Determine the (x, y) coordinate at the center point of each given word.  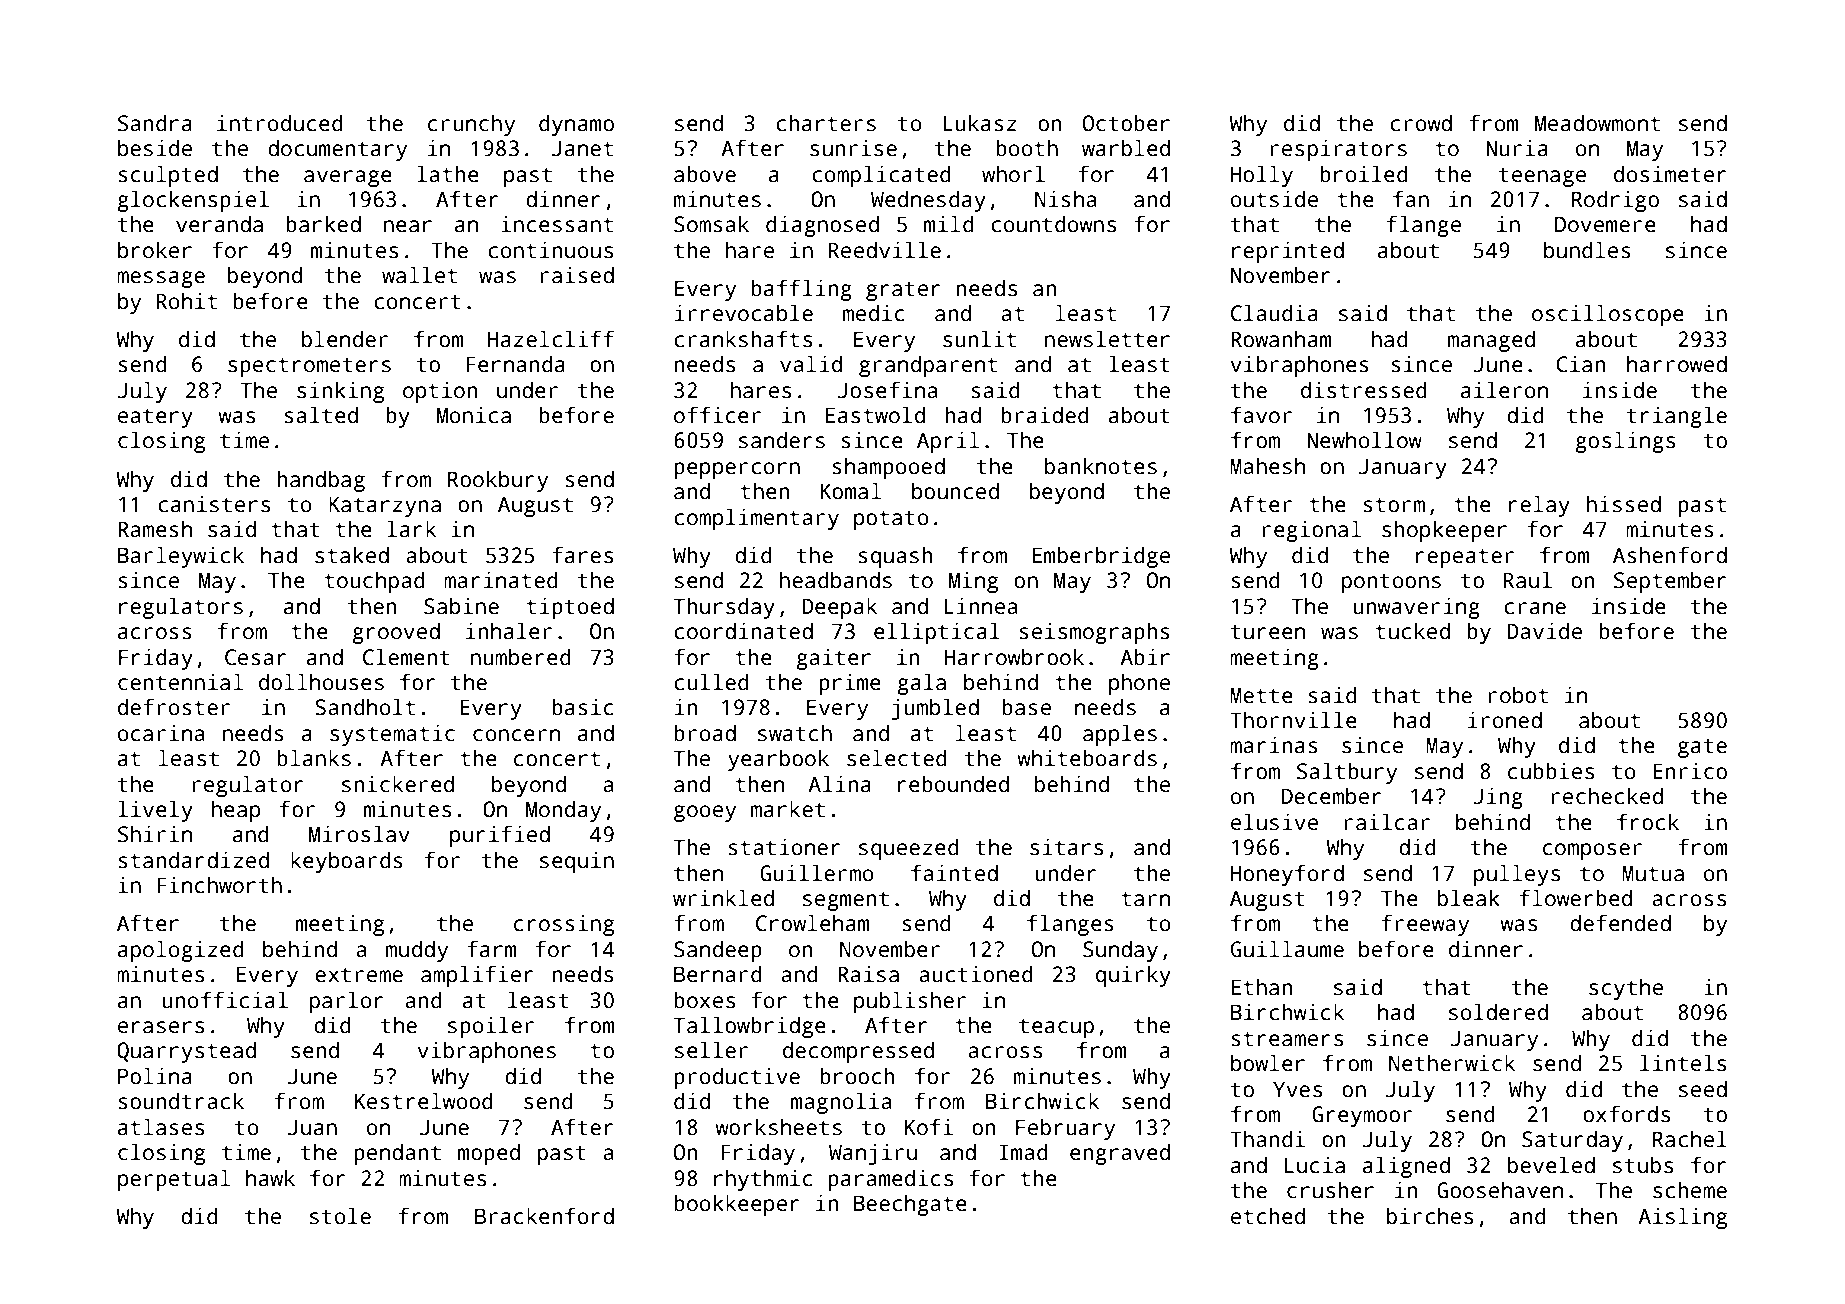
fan (1411, 199)
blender (345, 339)
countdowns (1053, 224)
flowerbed (1576, 898)
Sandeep (718, 951)
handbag (321, 481)
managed (1491, 341)
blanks (314, 758)
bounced (955, 491)
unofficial (225, 1000)
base (1026, 707)
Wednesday (928, 201)
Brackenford (544, 1216)
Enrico (1690, 771)
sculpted (168, 176)
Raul (1528, 580)
